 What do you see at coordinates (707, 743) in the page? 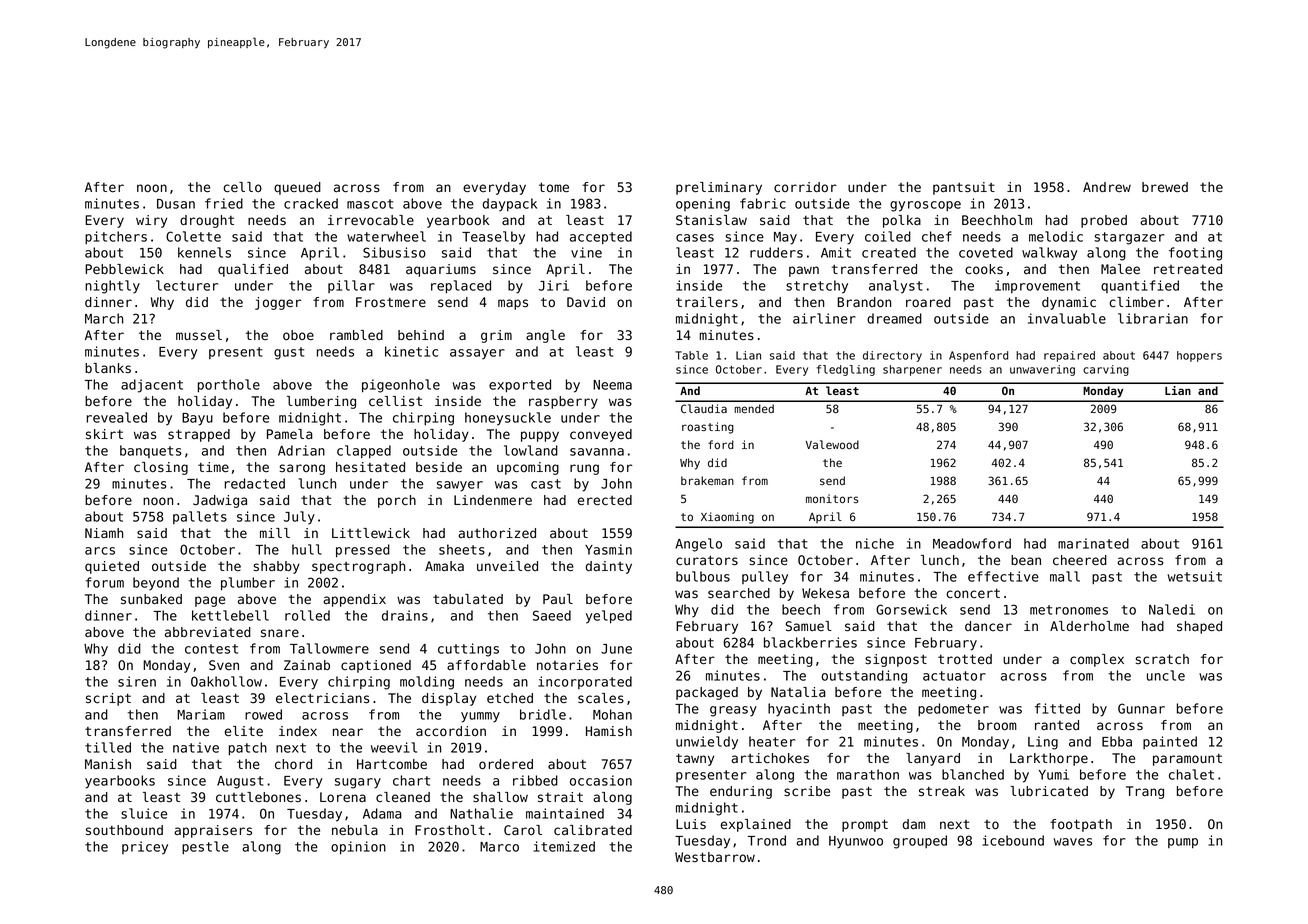
I see `unwieldy` at bounding box center [707, 743].
